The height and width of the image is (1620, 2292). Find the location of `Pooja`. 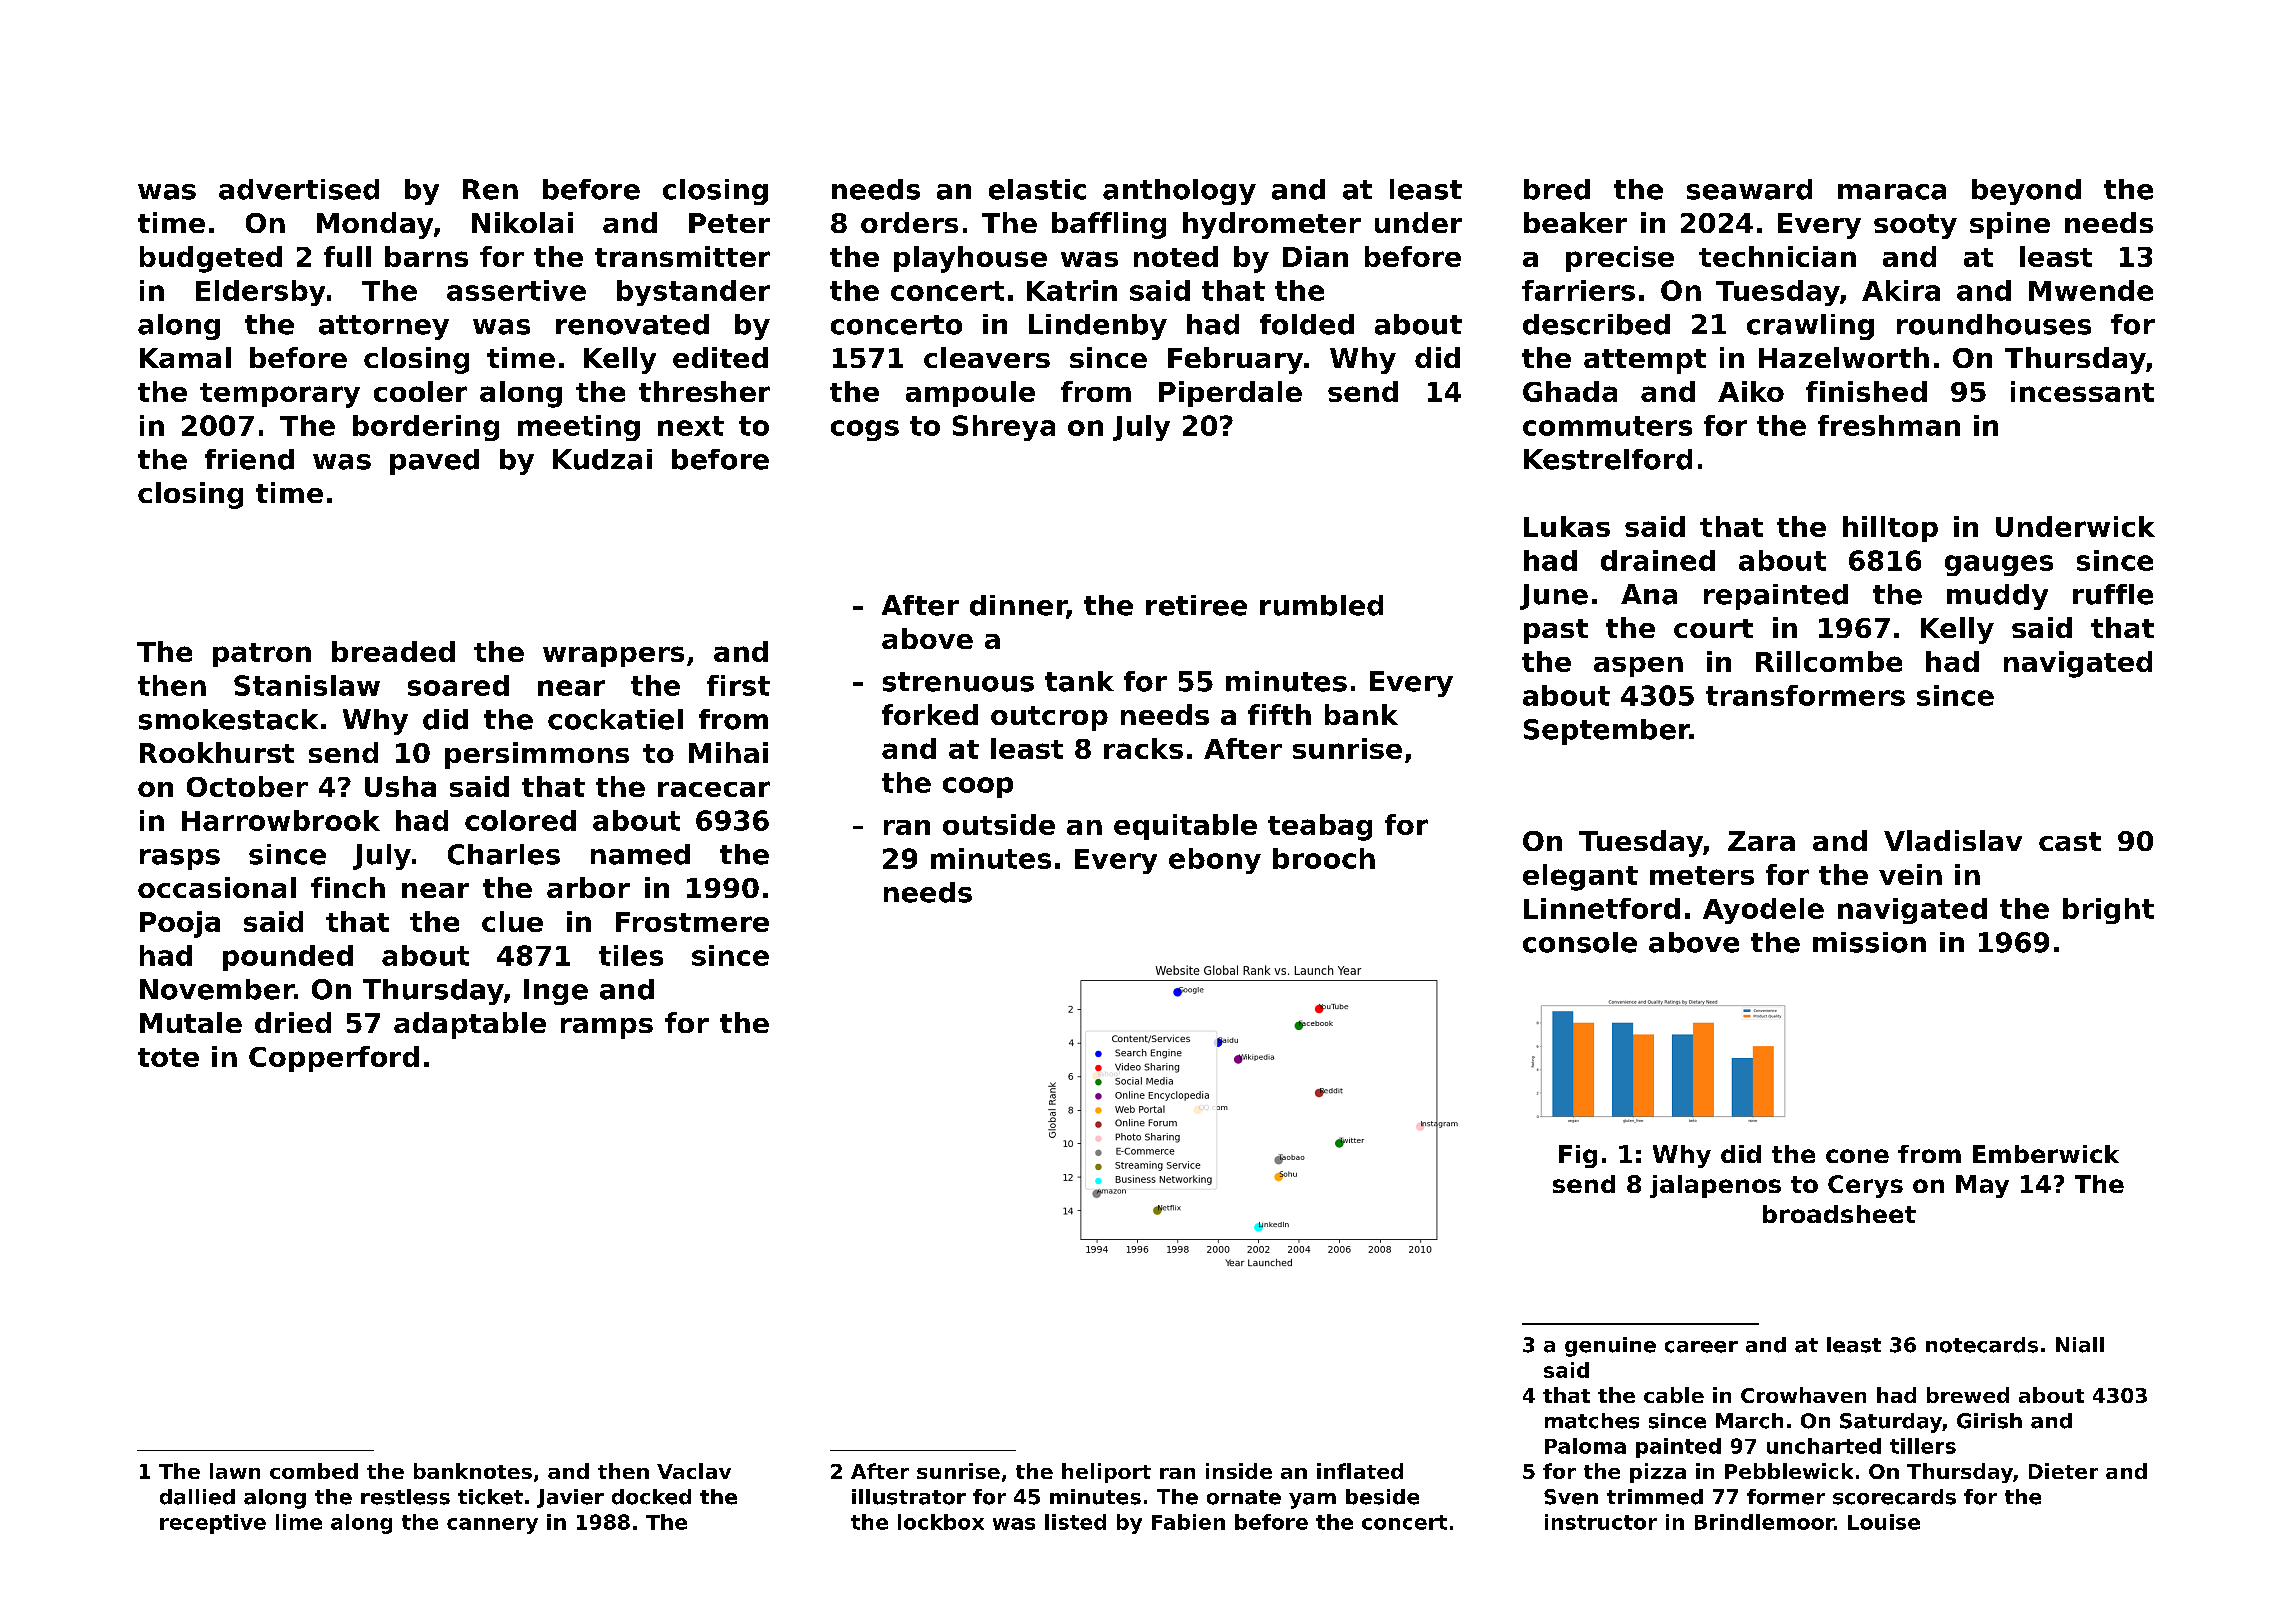

Pooja is located at coordinates (180, 924).
